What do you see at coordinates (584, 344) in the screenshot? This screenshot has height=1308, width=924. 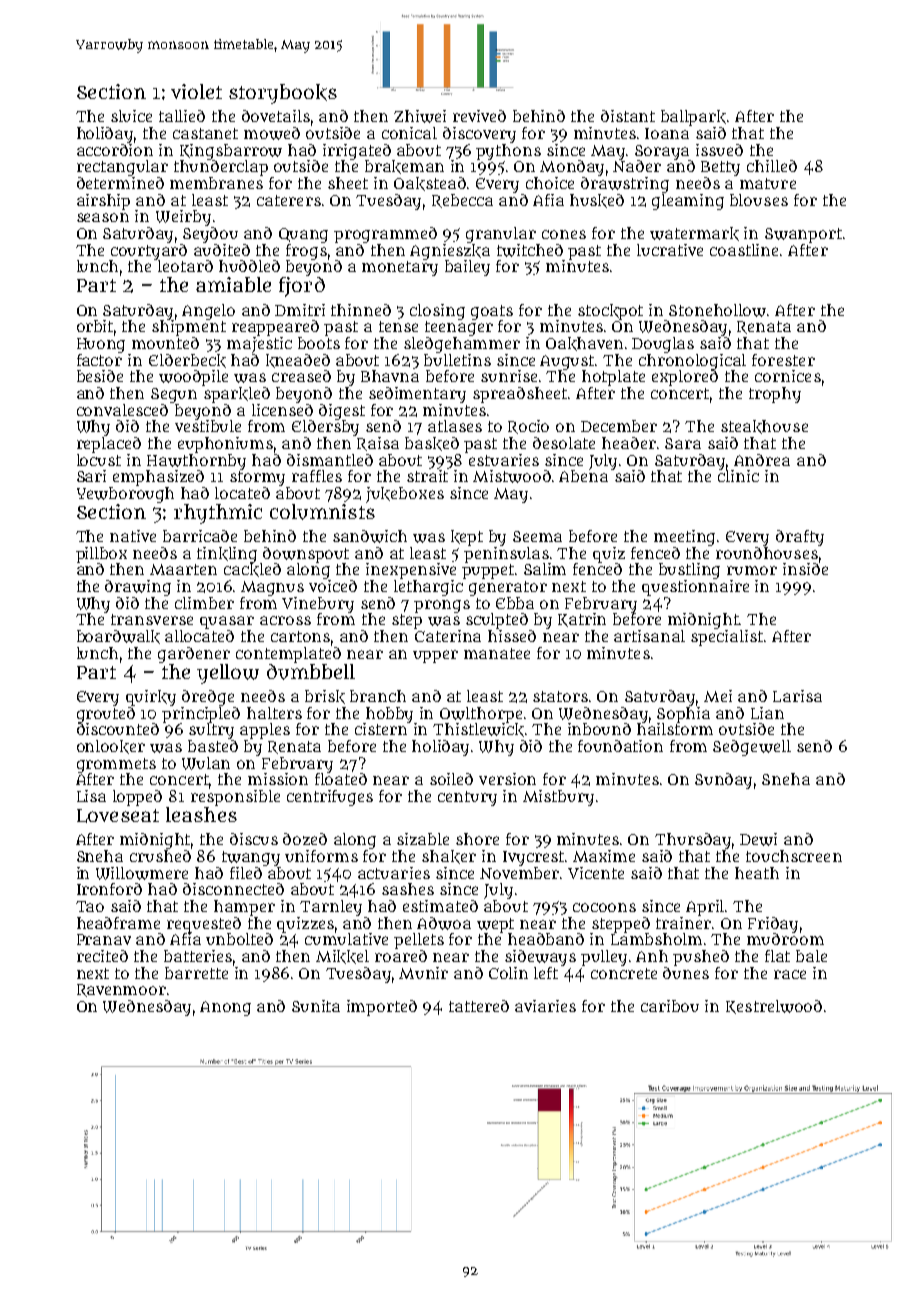 I see `Oakhaven` at bounding box center [584, 344].
